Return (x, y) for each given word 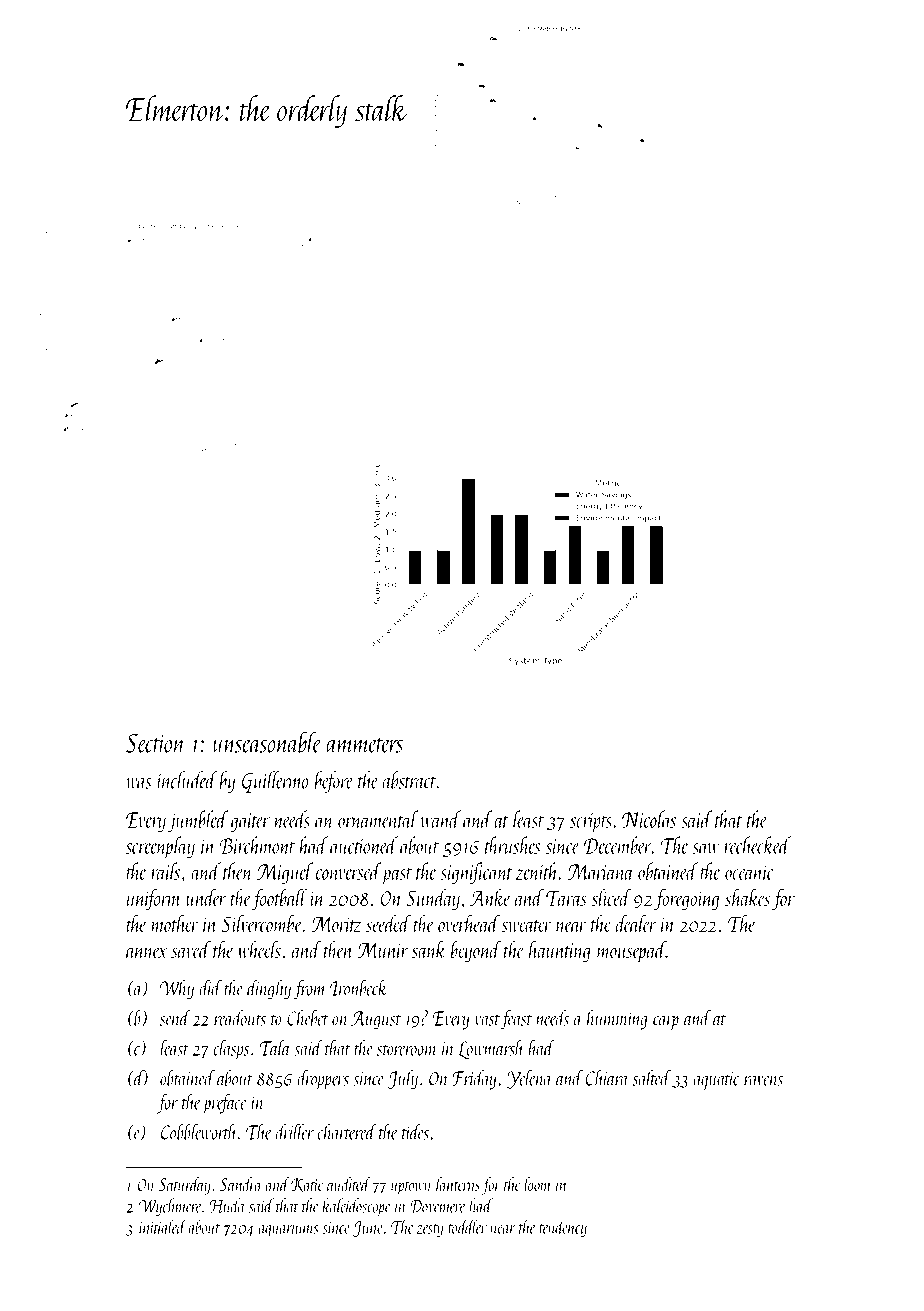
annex (146, 952)
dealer (636, 923)
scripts (591, 823)
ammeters (364, 745)
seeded (388, 923)
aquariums (289, 1230)
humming (617, 1020)
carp (666, 1023)
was (139, 783)
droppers (323, 1080)
